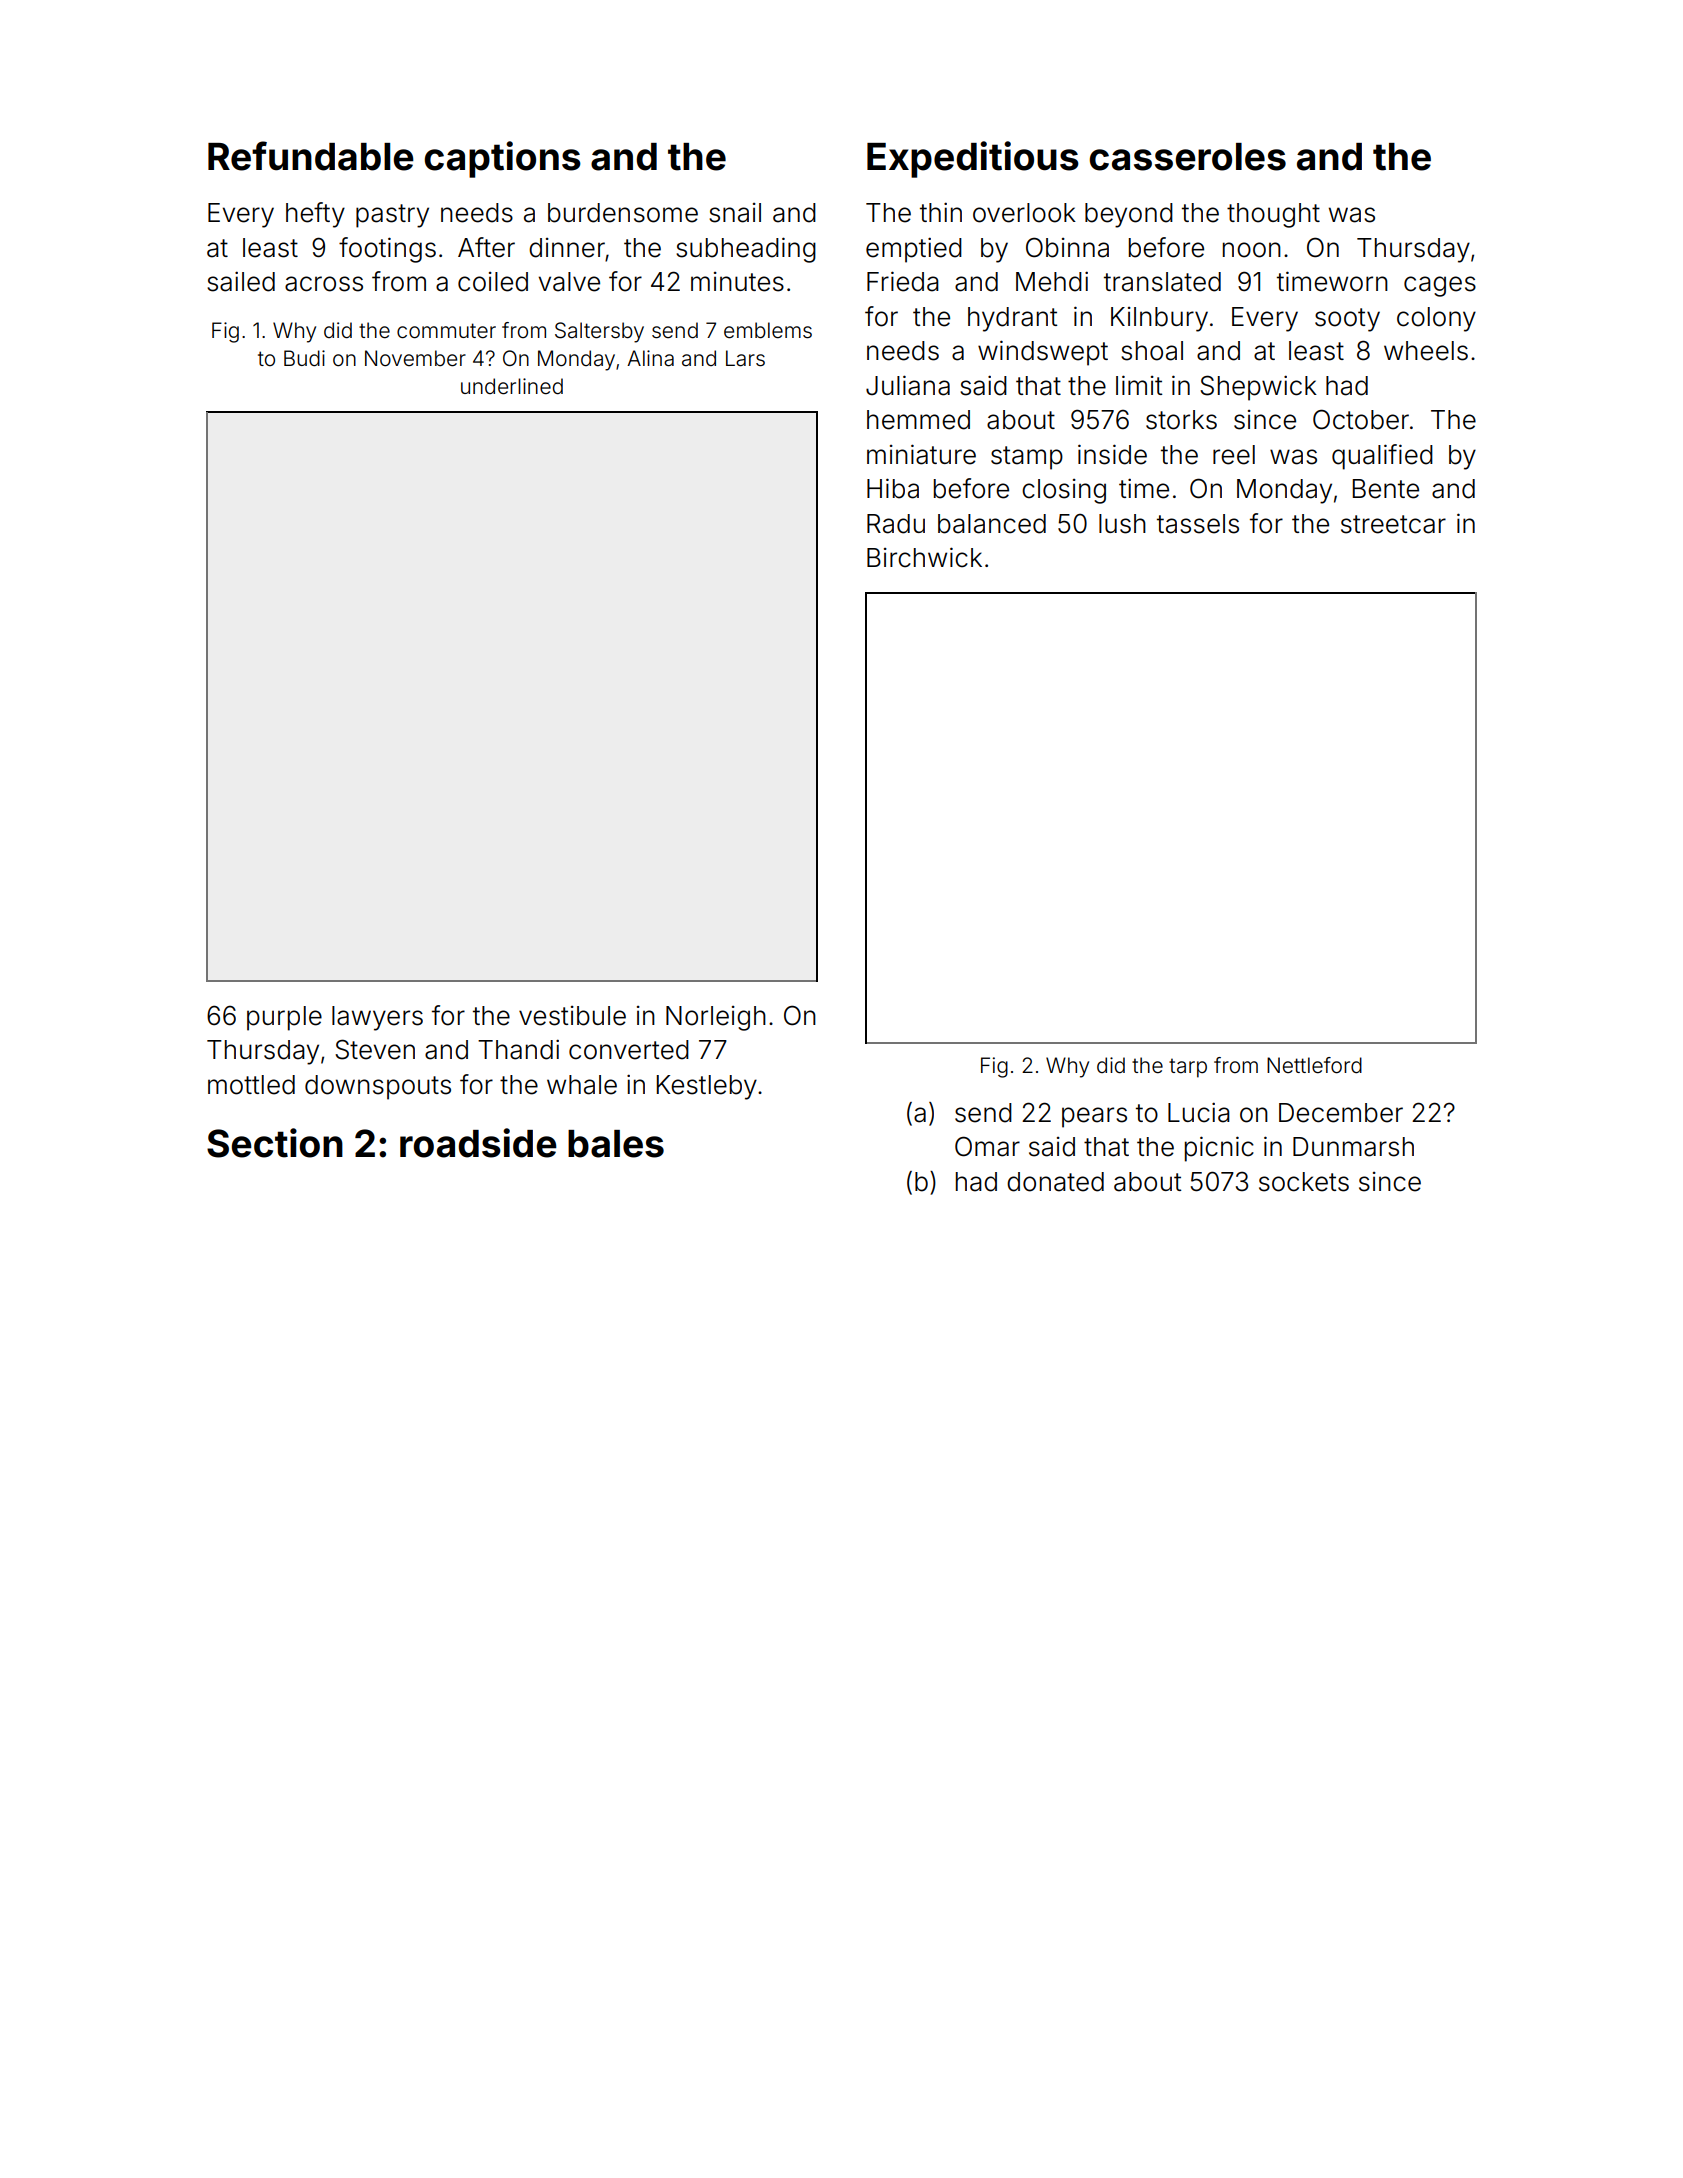 This image has width=1683, height=2178. Describe the element at coordinates (1188, 1068) in the image. I see `tarp` at that location.
